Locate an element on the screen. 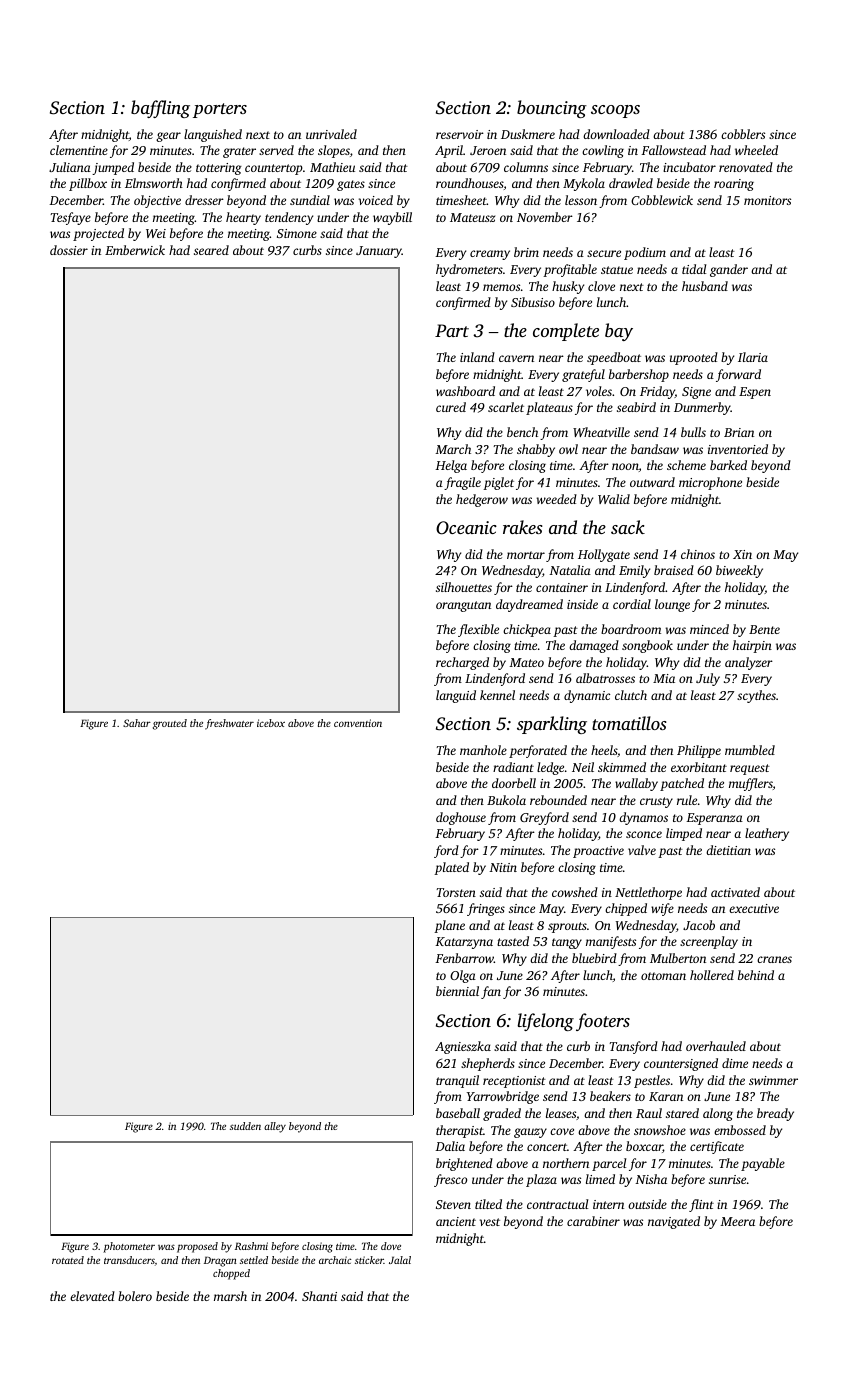 Image resolution: width=849 pixels, height=1400 pixels. Ilaria is located at coordinates (753, 357).
